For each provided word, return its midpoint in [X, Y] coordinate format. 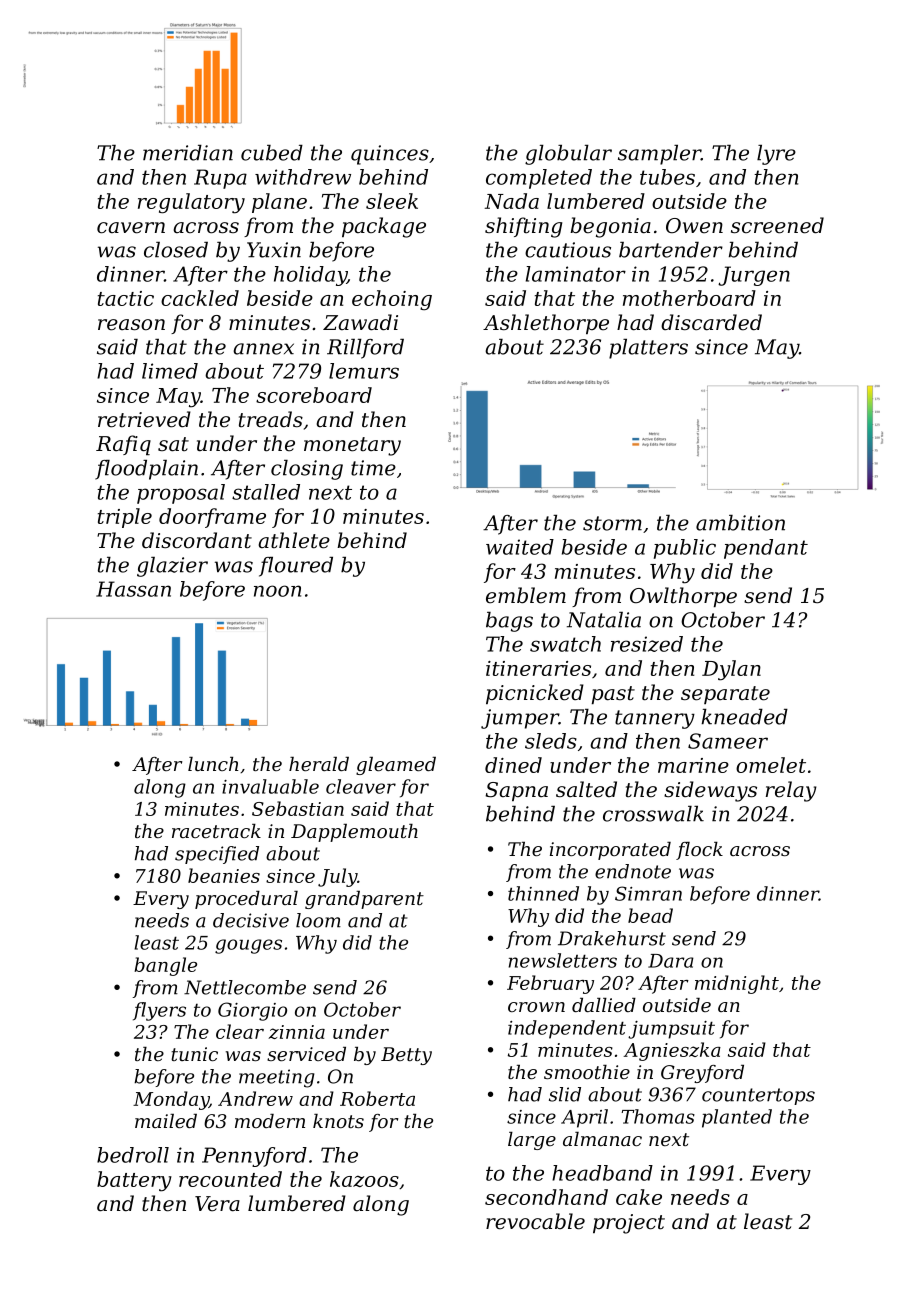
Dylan [731, 670]
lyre [776, 155]
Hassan [133, 589]
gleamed [396, 766]
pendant [766, 549]
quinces [390, 155]
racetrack [216, 831]
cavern [131, 228]
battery [134, 1181]
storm [612, 523]
